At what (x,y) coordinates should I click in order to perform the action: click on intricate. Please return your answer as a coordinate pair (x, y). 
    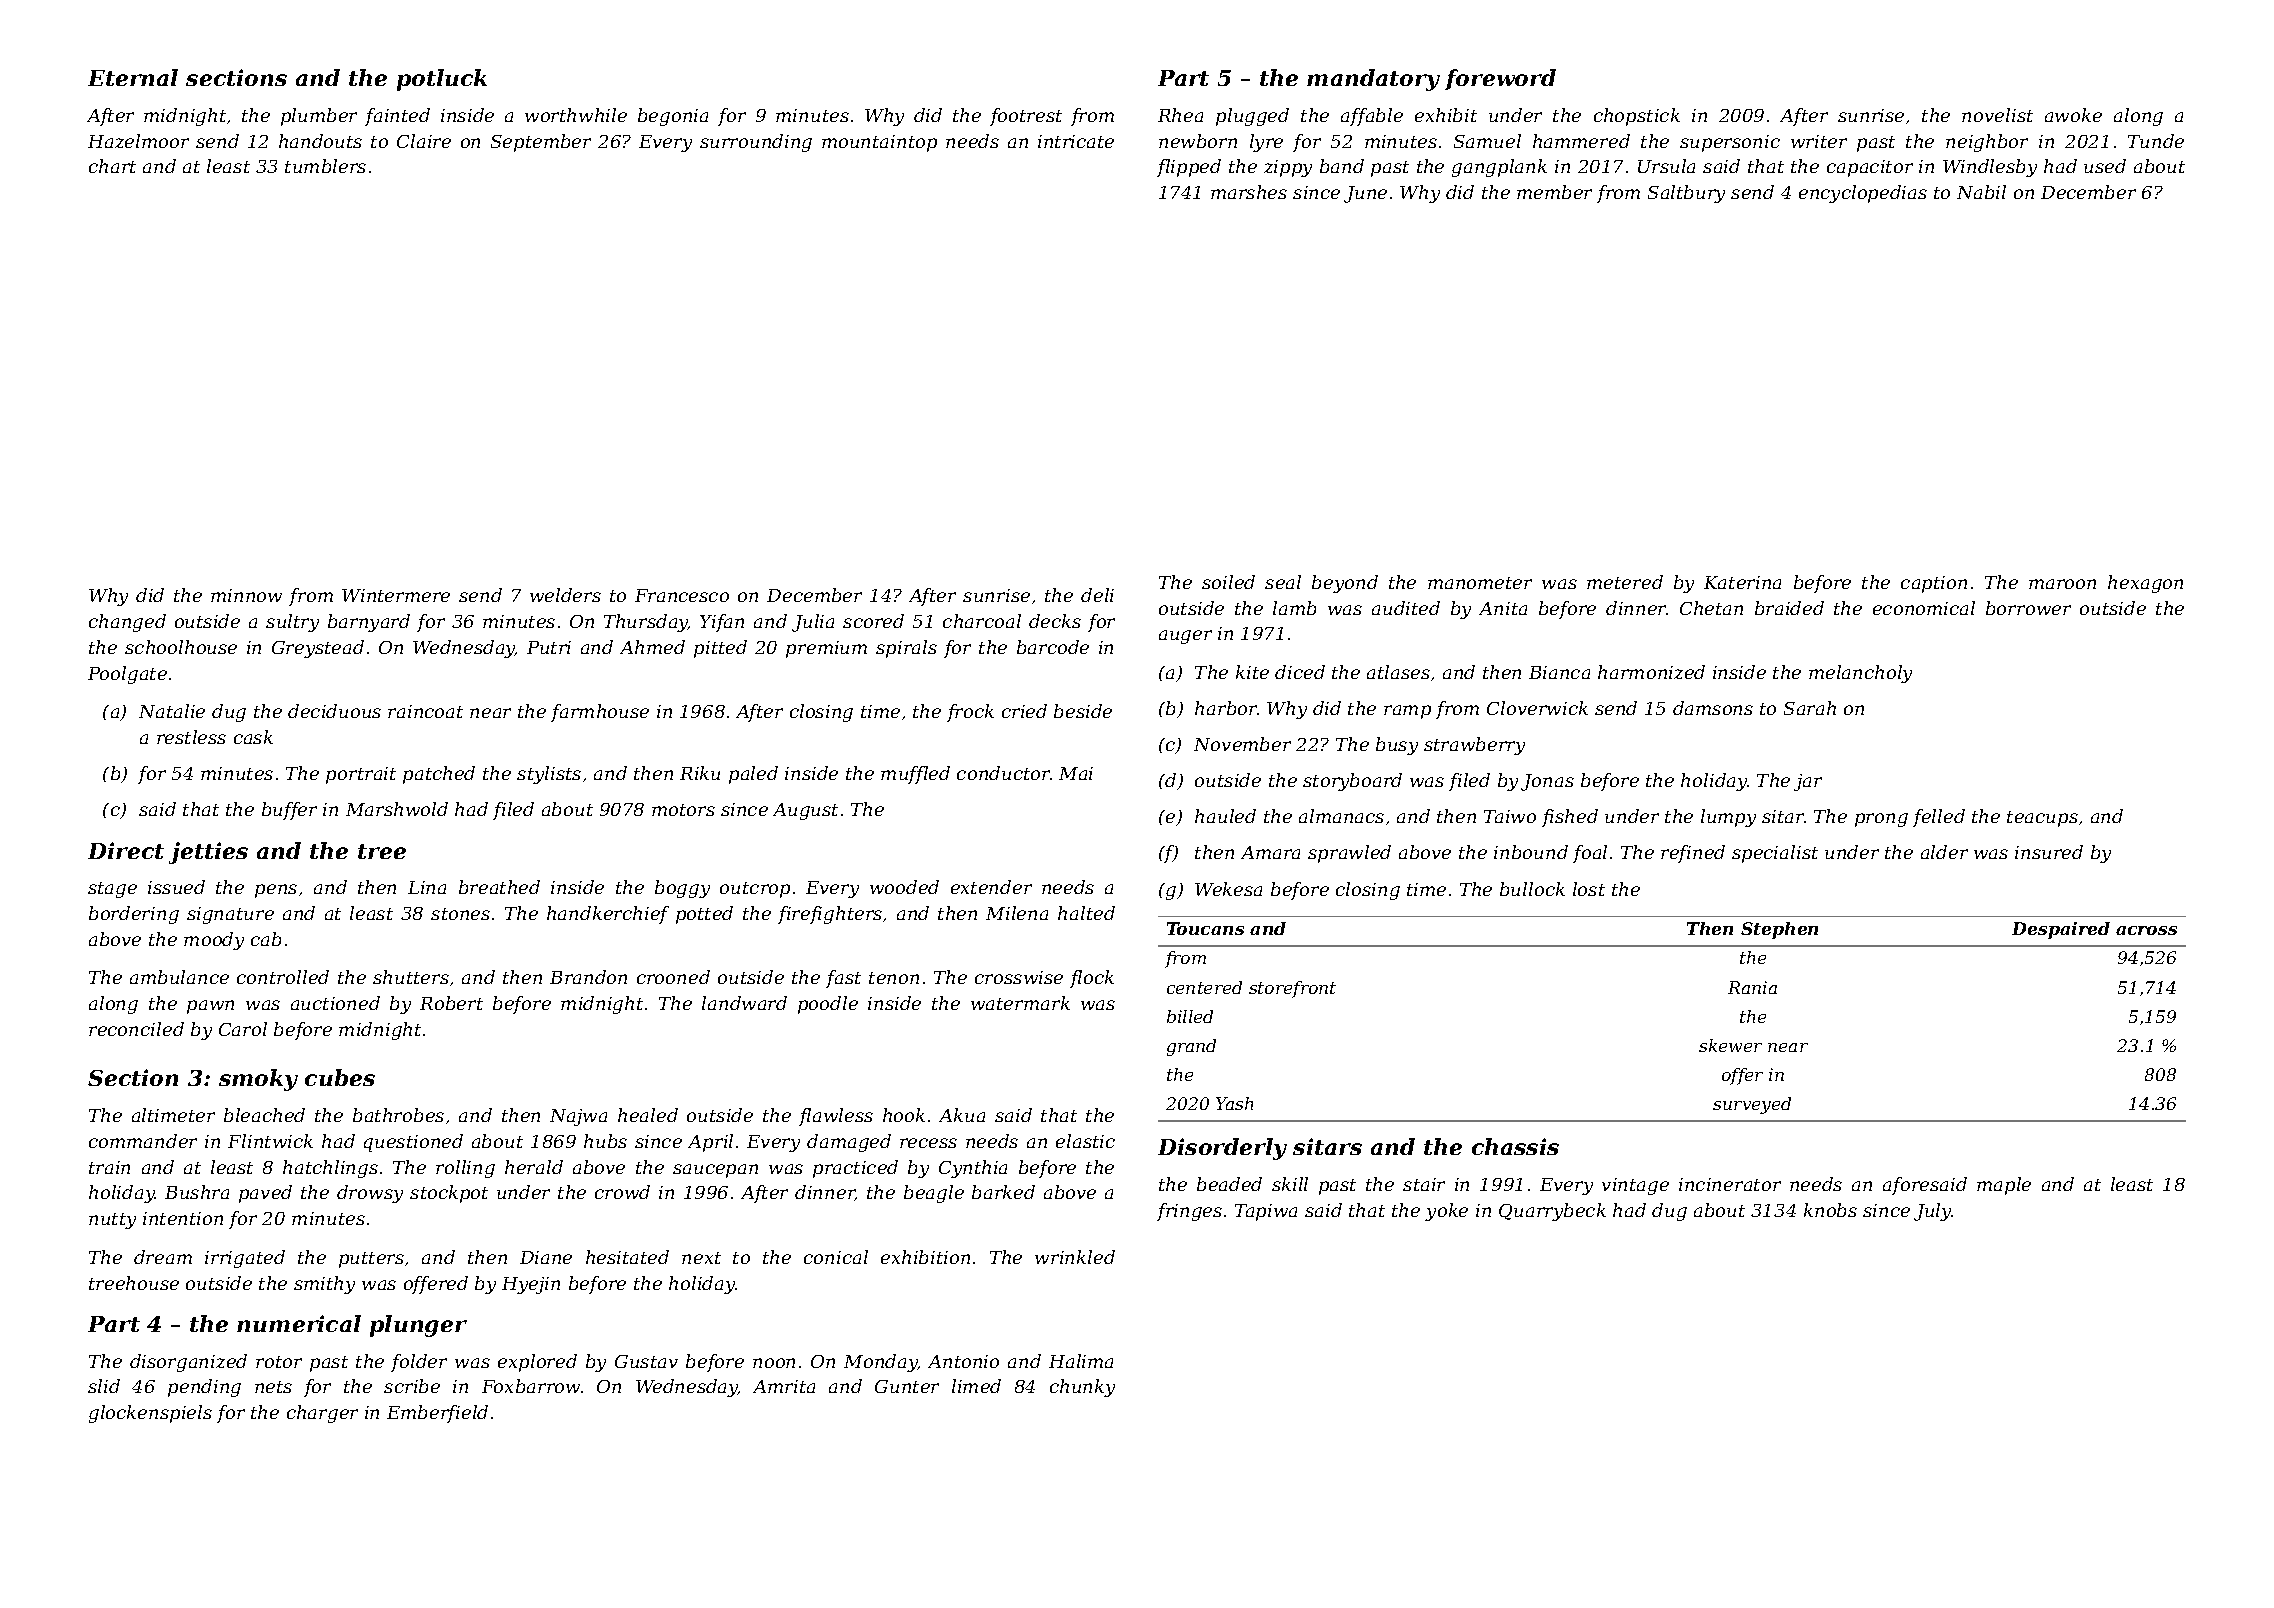
    Looking at the image, I should click on (1076, 141).
